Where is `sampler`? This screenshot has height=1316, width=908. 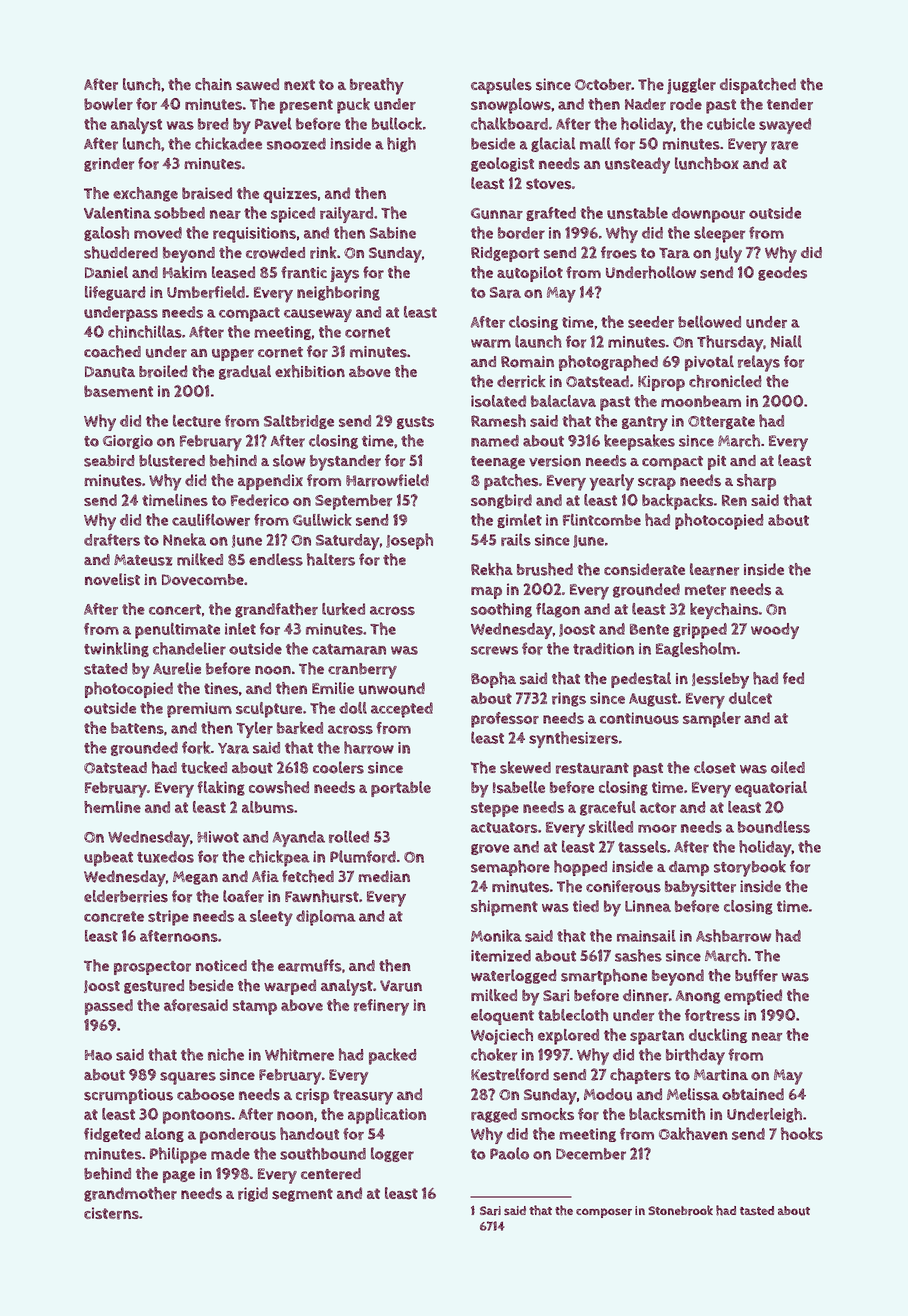
sampler is located at coordinates (712, 720).
